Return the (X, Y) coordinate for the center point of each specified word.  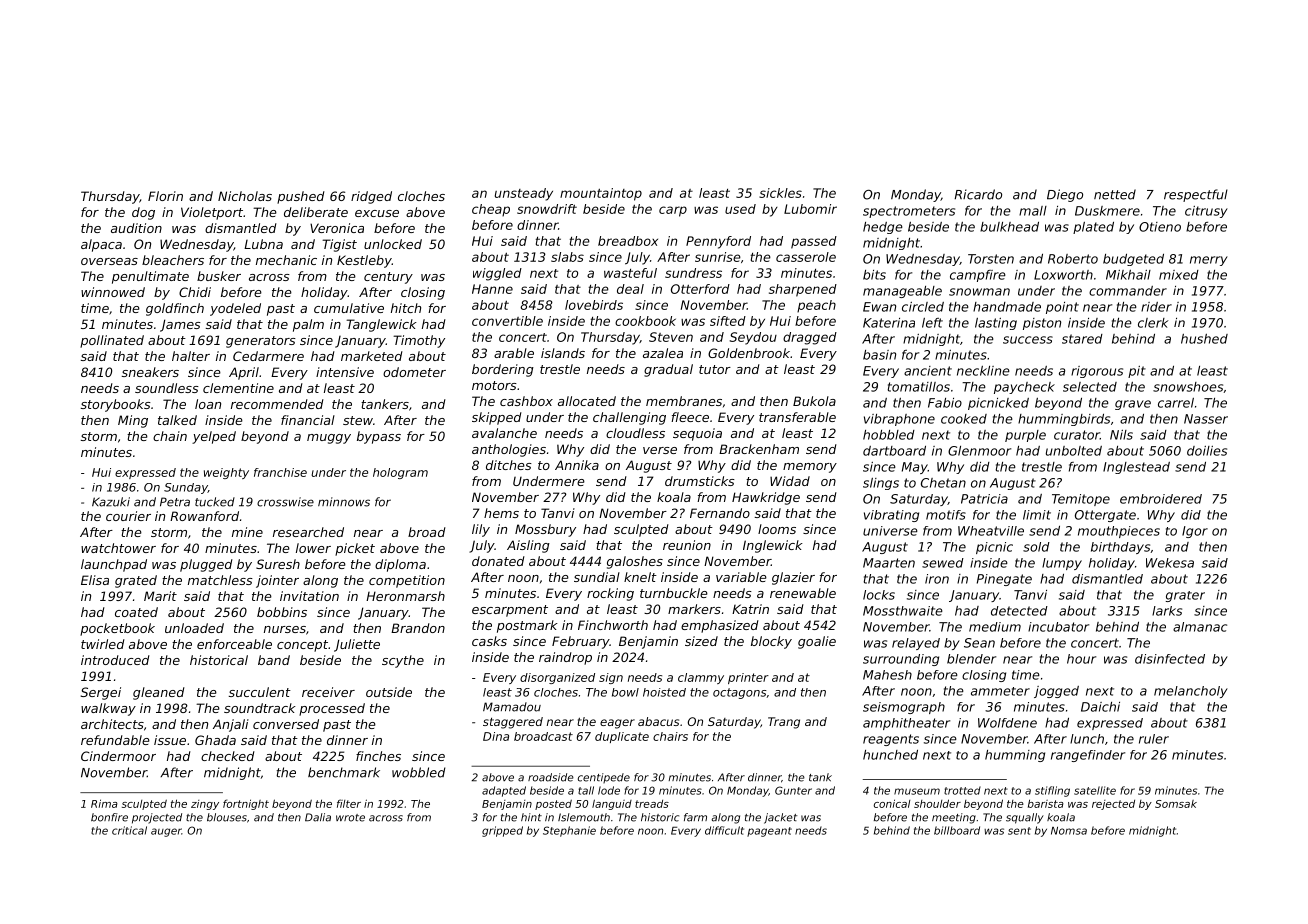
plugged (206, 565)
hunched (890, 755)
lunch (1087, 739)
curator (1077, 435)
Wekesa (1170, 563)
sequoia (697, 434)
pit (1137, 372)
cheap (491, 210)
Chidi (195, 292)
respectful (1196, 195)
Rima (104, 803)
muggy (329, 439)
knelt (640, 577)
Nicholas (245, 196)
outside (389, 692)
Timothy (419, 341)
